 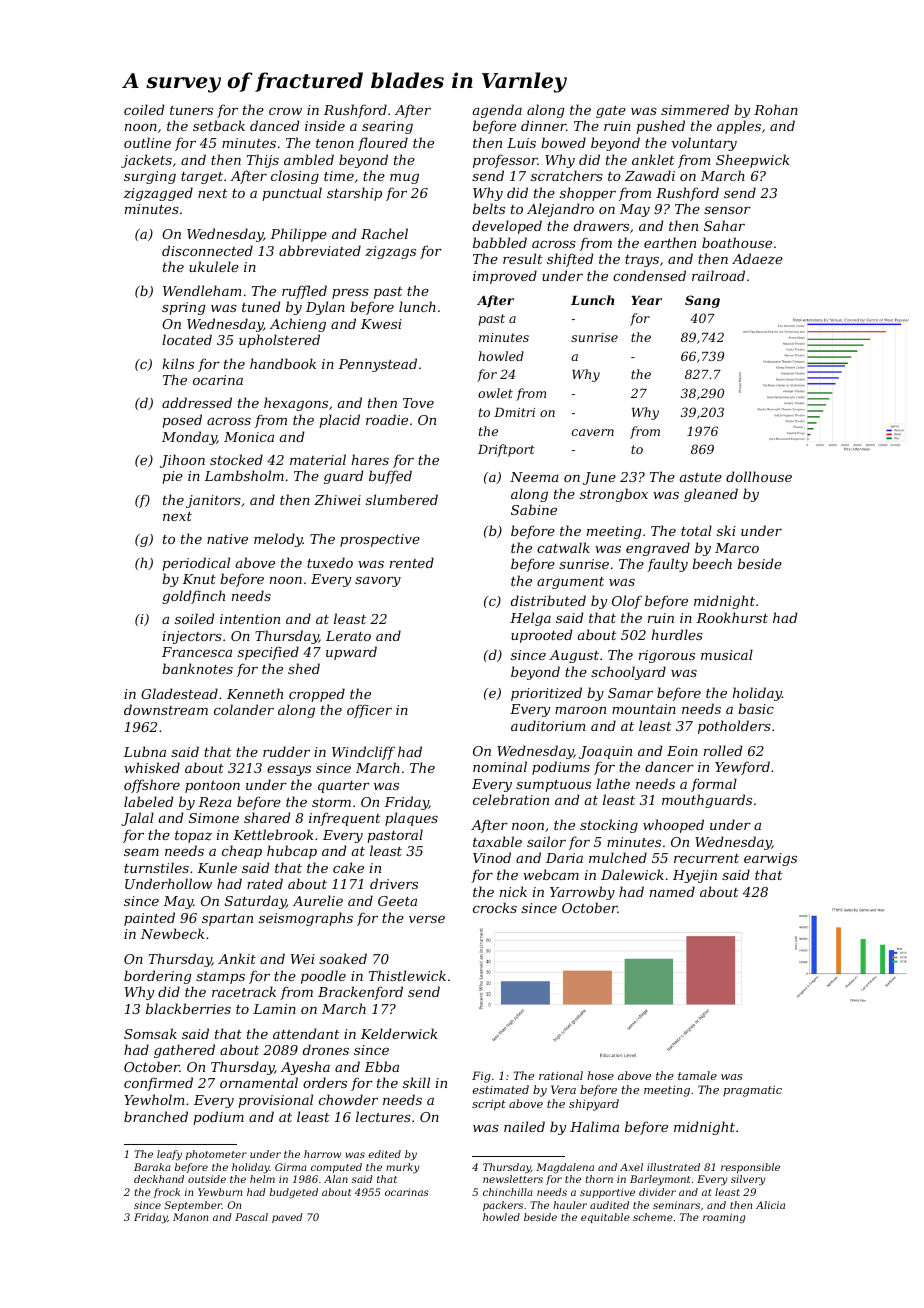 What do you see at coordinates (298, 235) in the screenshot?
I see `Philippe` at bounding box center [298, 235].
